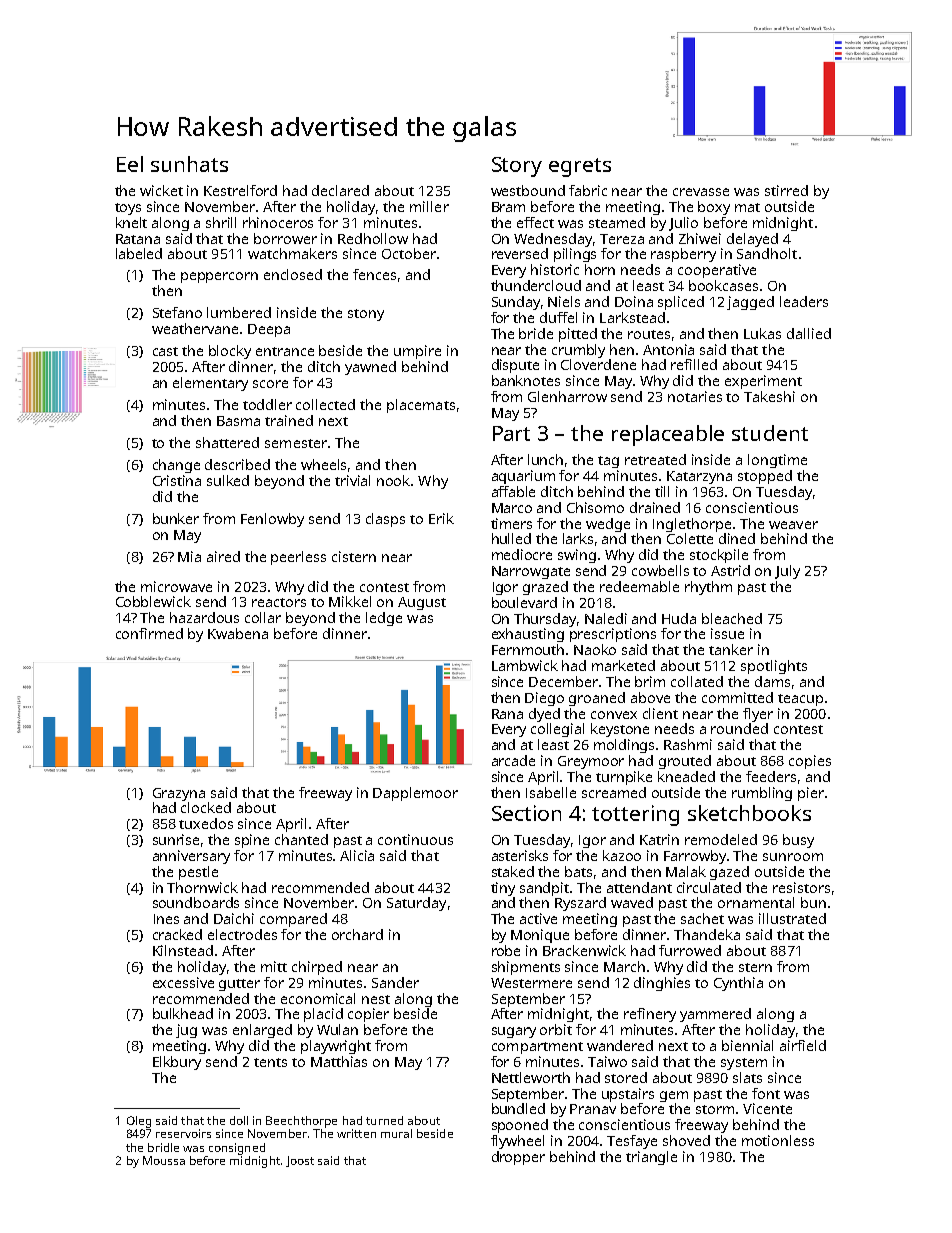 The height and width of the image is (1233, 952). What do you see at coordinates (662, 984) in the image?
I see `dinghies` at bounding box center [662, 984].
